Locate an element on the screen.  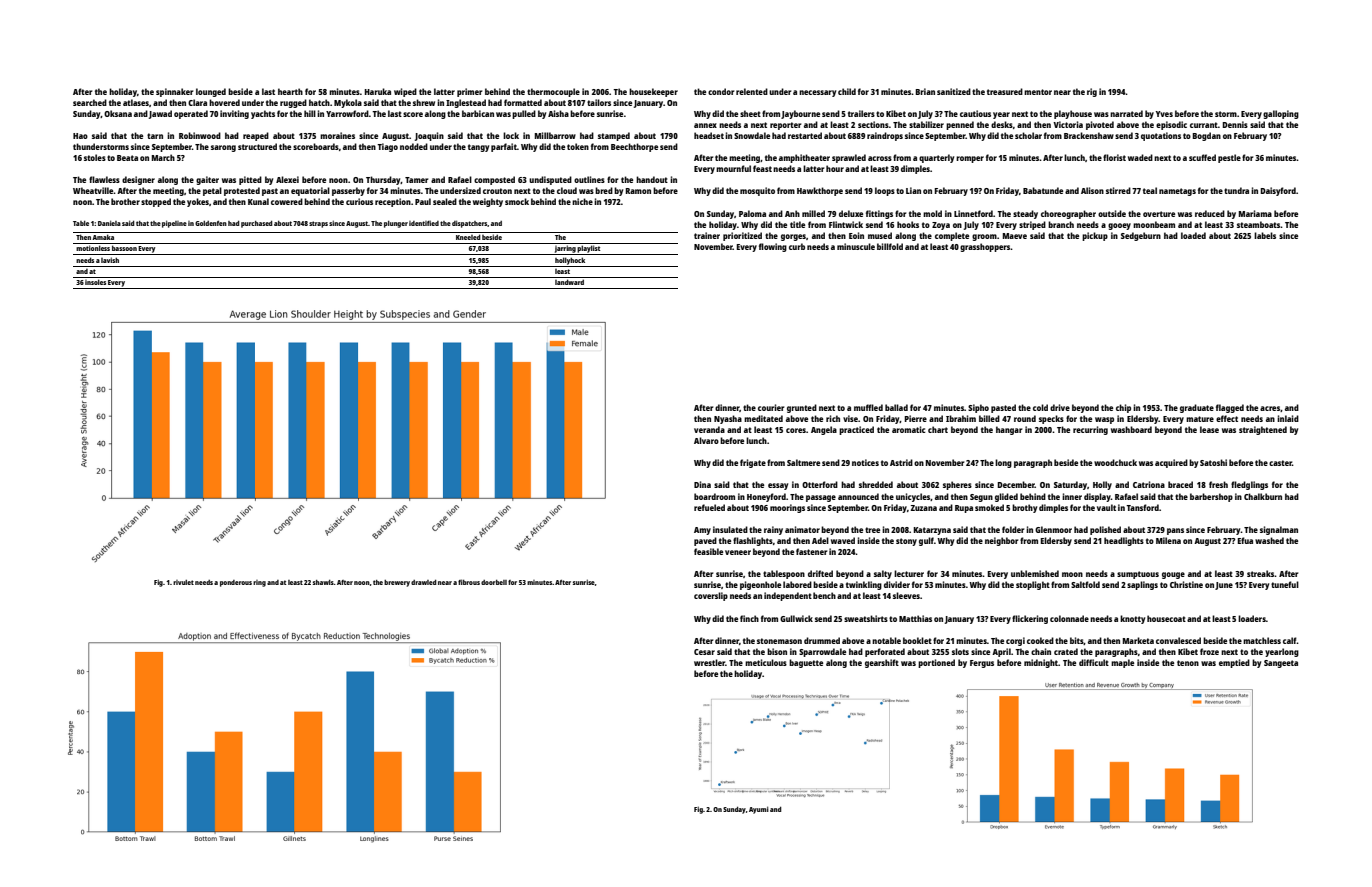
shawls is located at coordinates (323, 582).
